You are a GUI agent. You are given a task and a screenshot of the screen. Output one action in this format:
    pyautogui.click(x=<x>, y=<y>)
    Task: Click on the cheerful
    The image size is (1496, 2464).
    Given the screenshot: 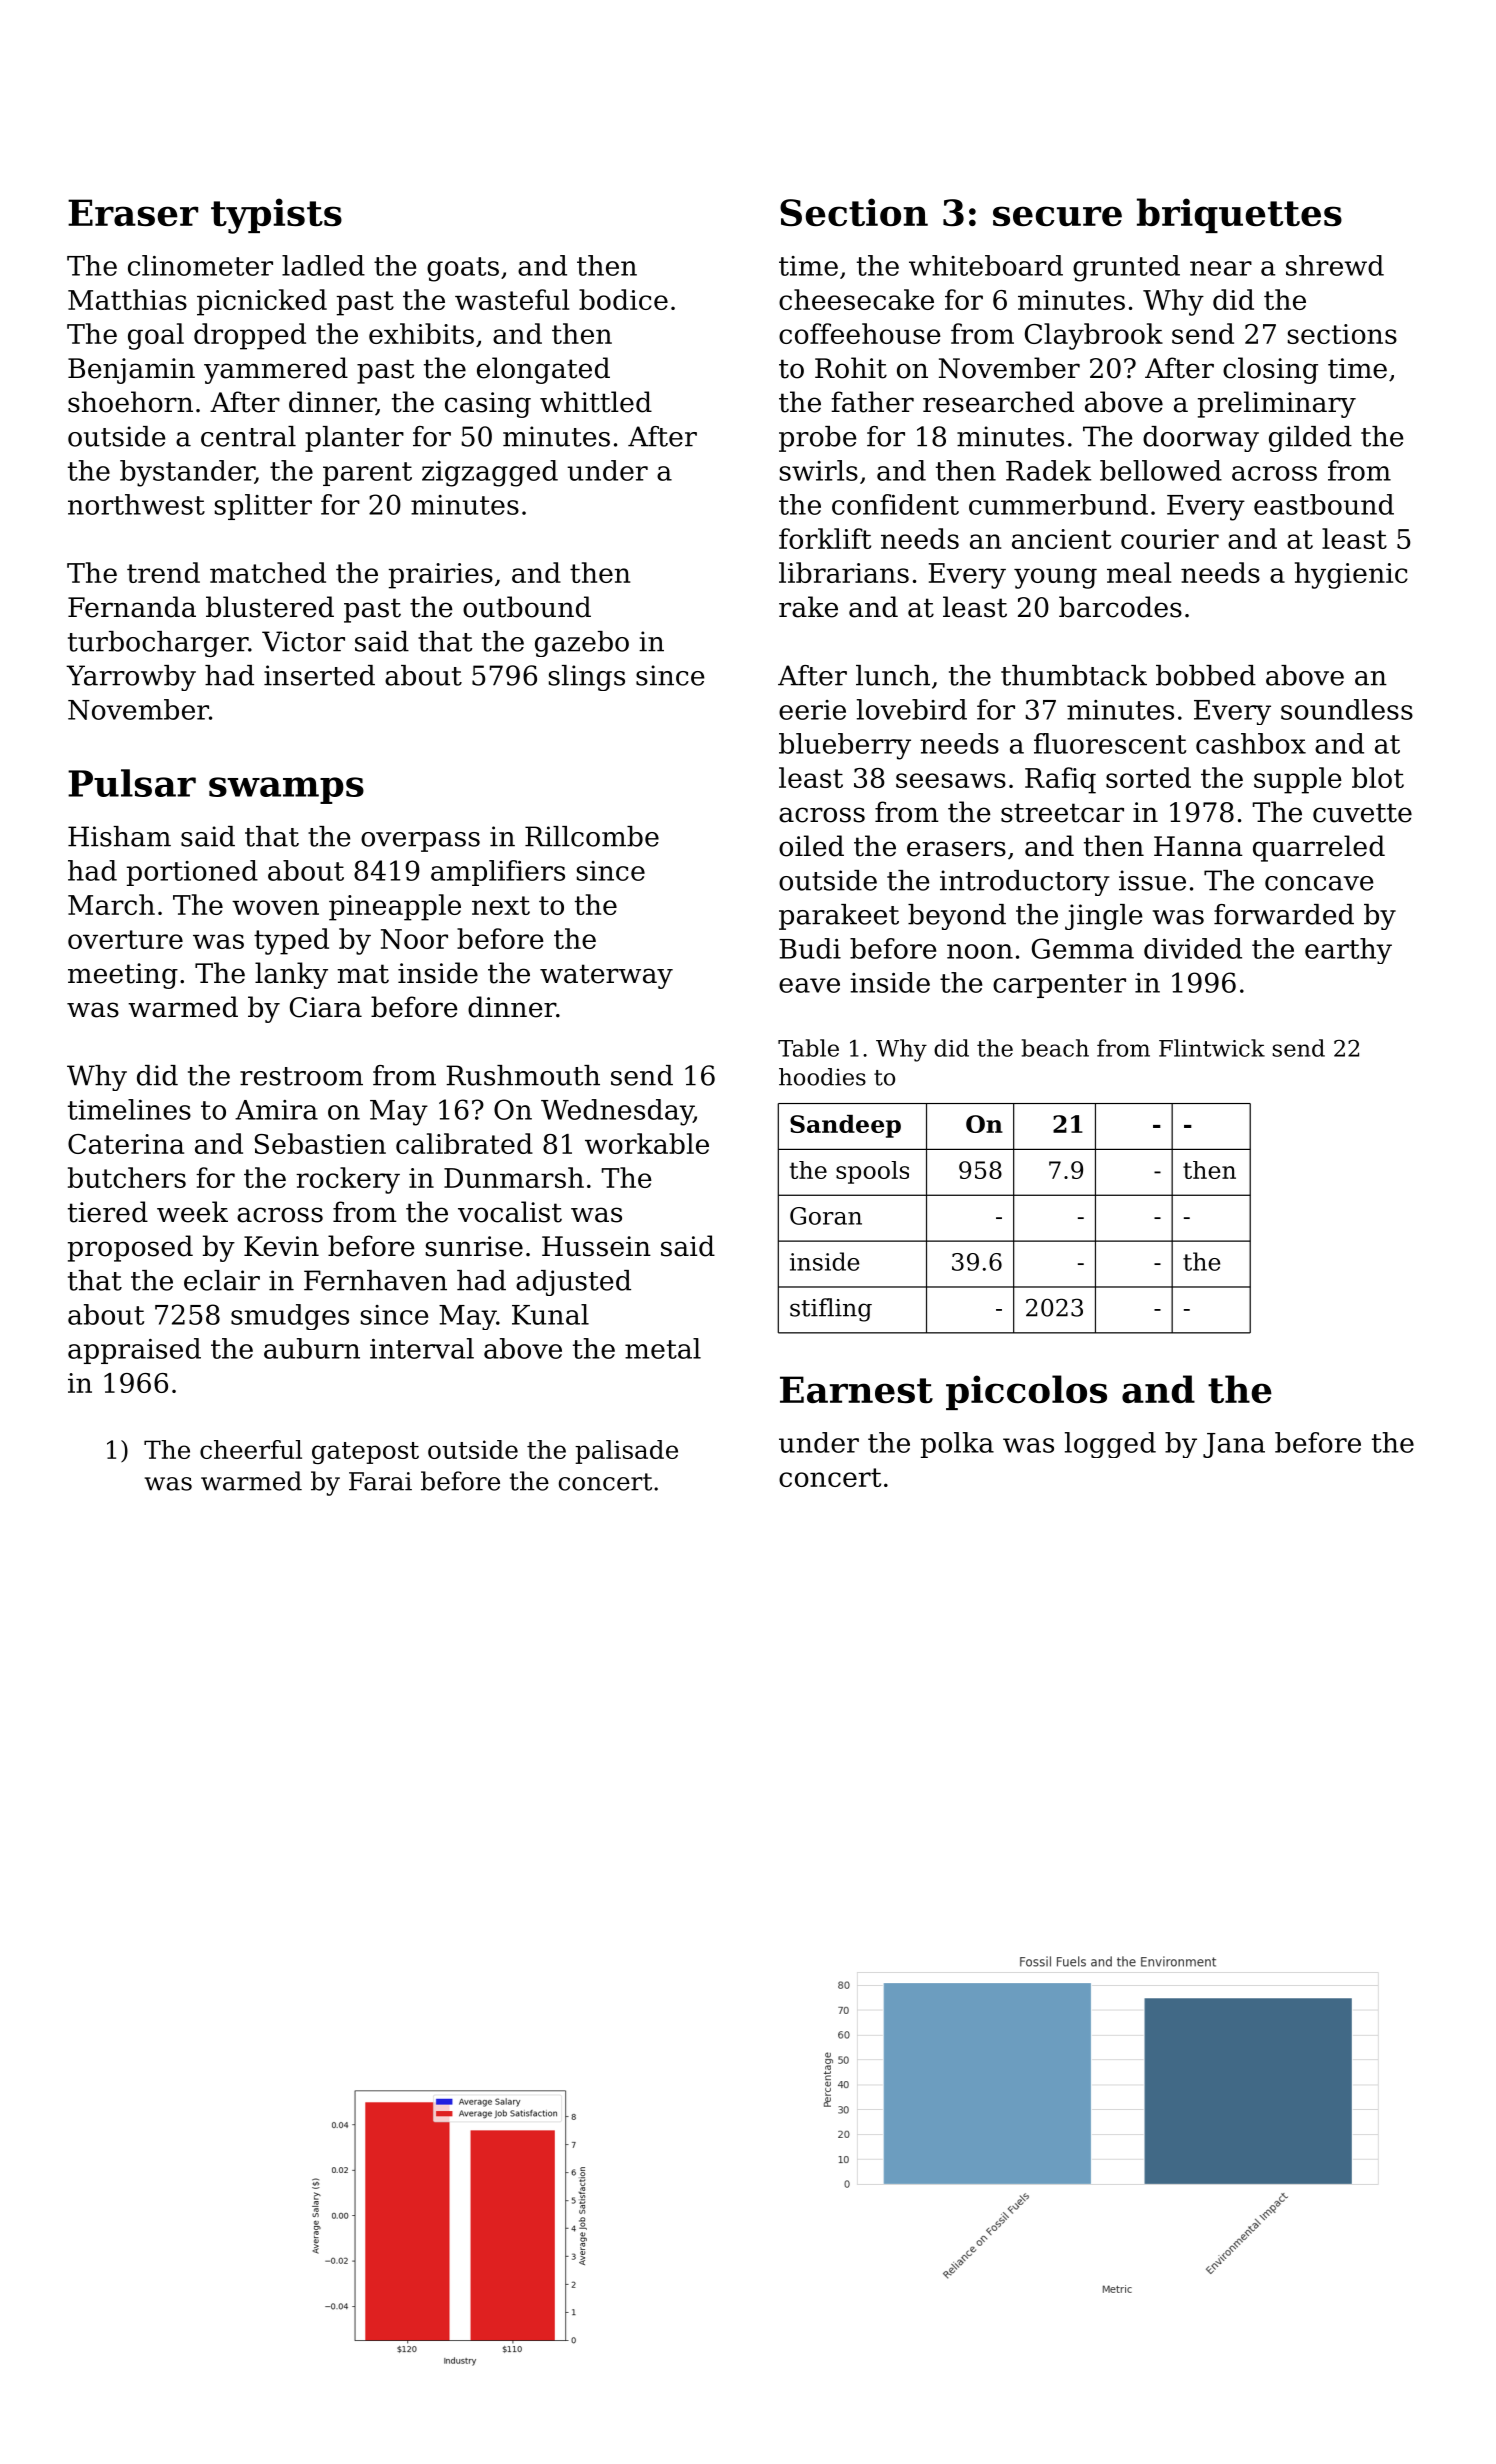 What is the action you would take?
    pyautogui.click(x=251, y=1449)
